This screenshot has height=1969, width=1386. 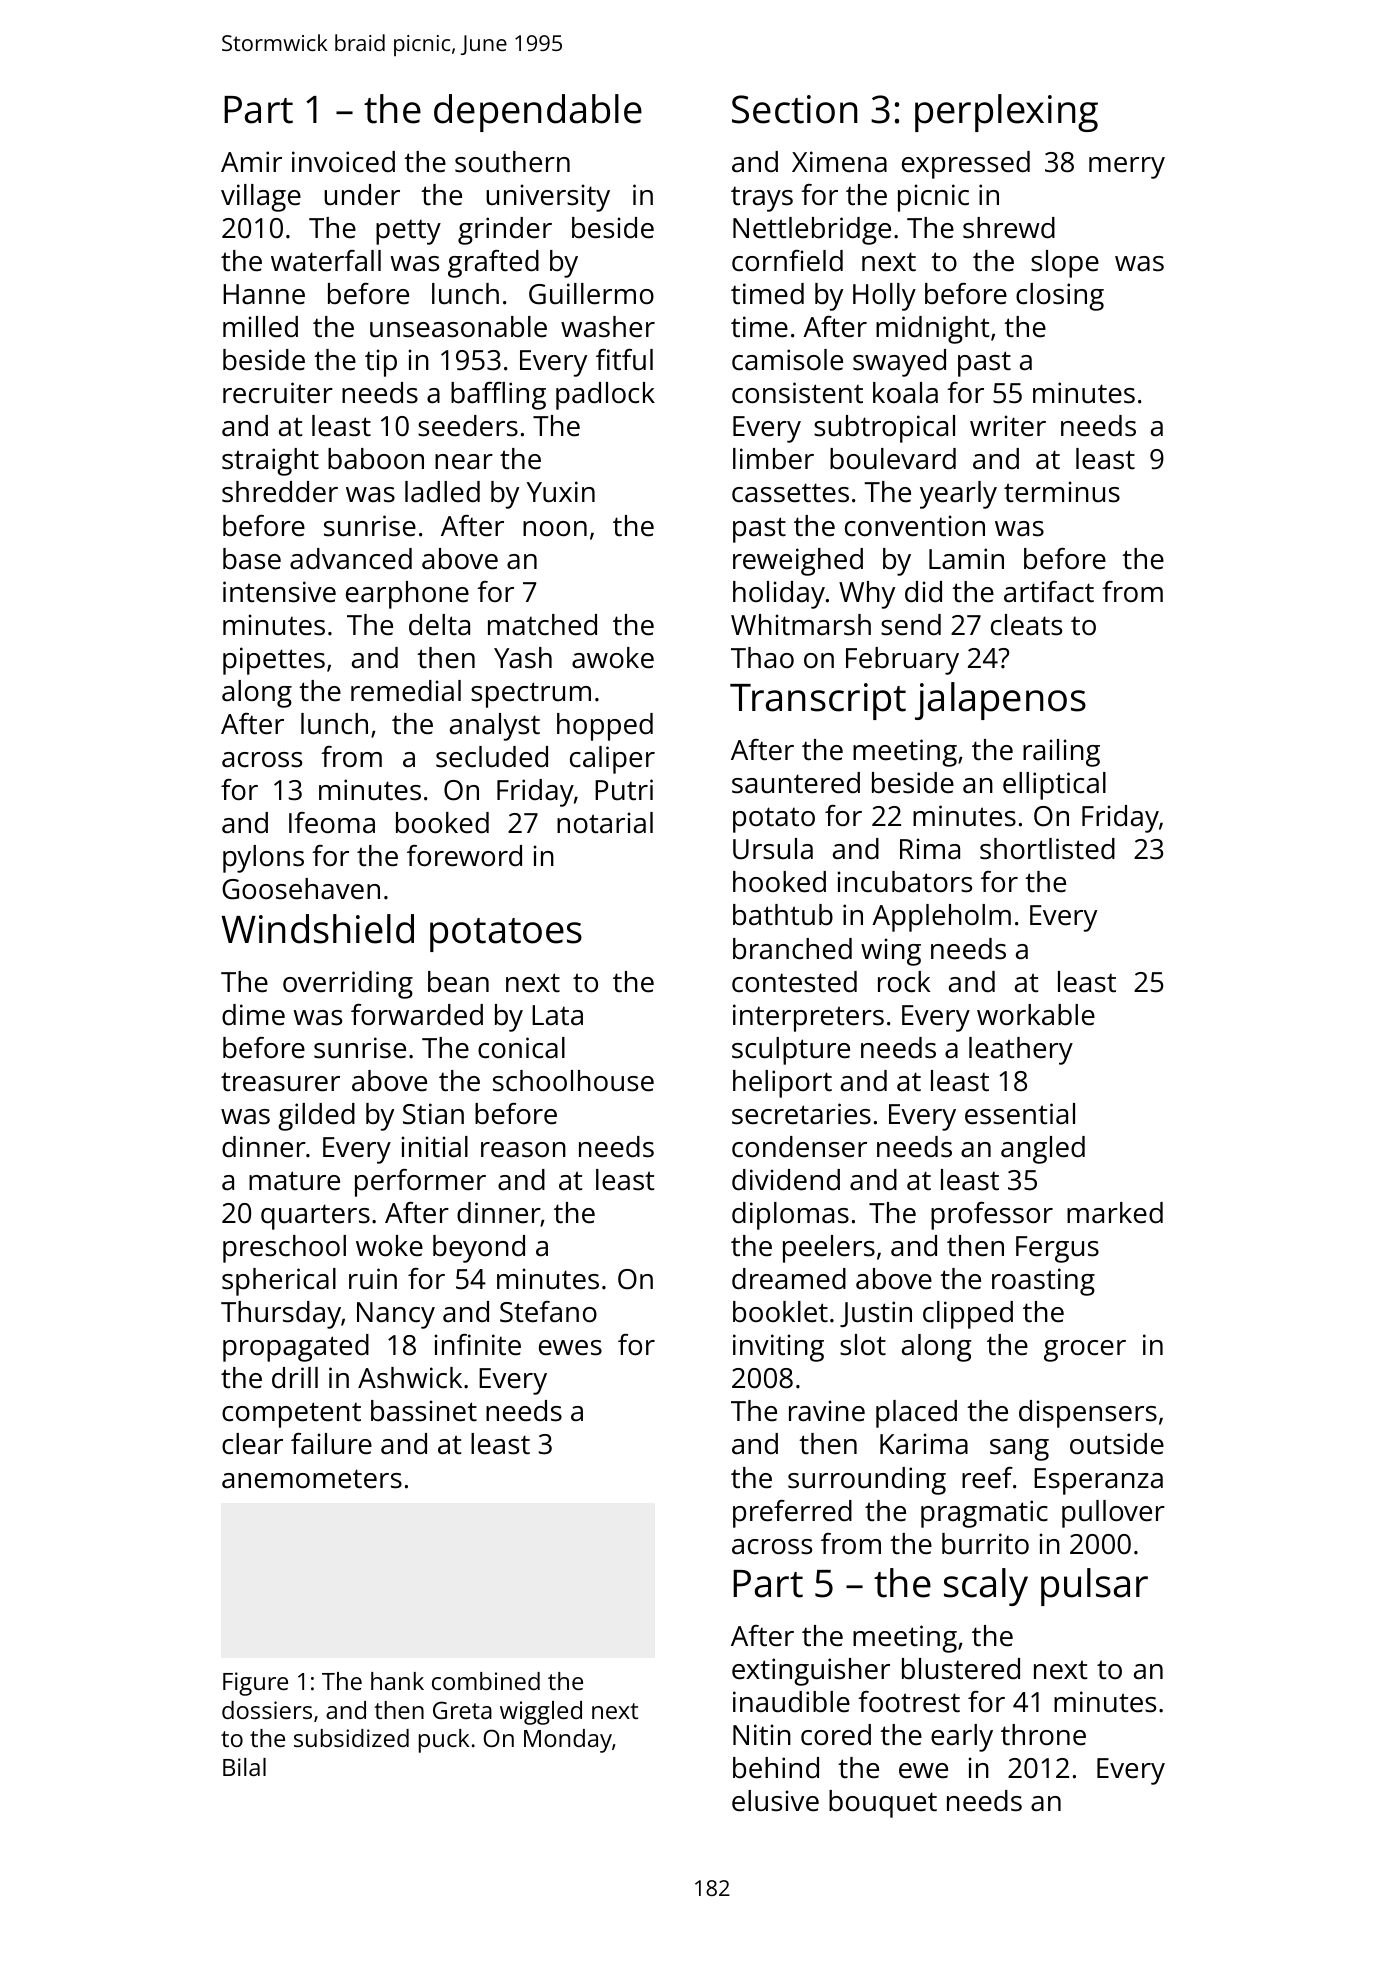 I want to click on Amir, so click(x=251, y=161).
